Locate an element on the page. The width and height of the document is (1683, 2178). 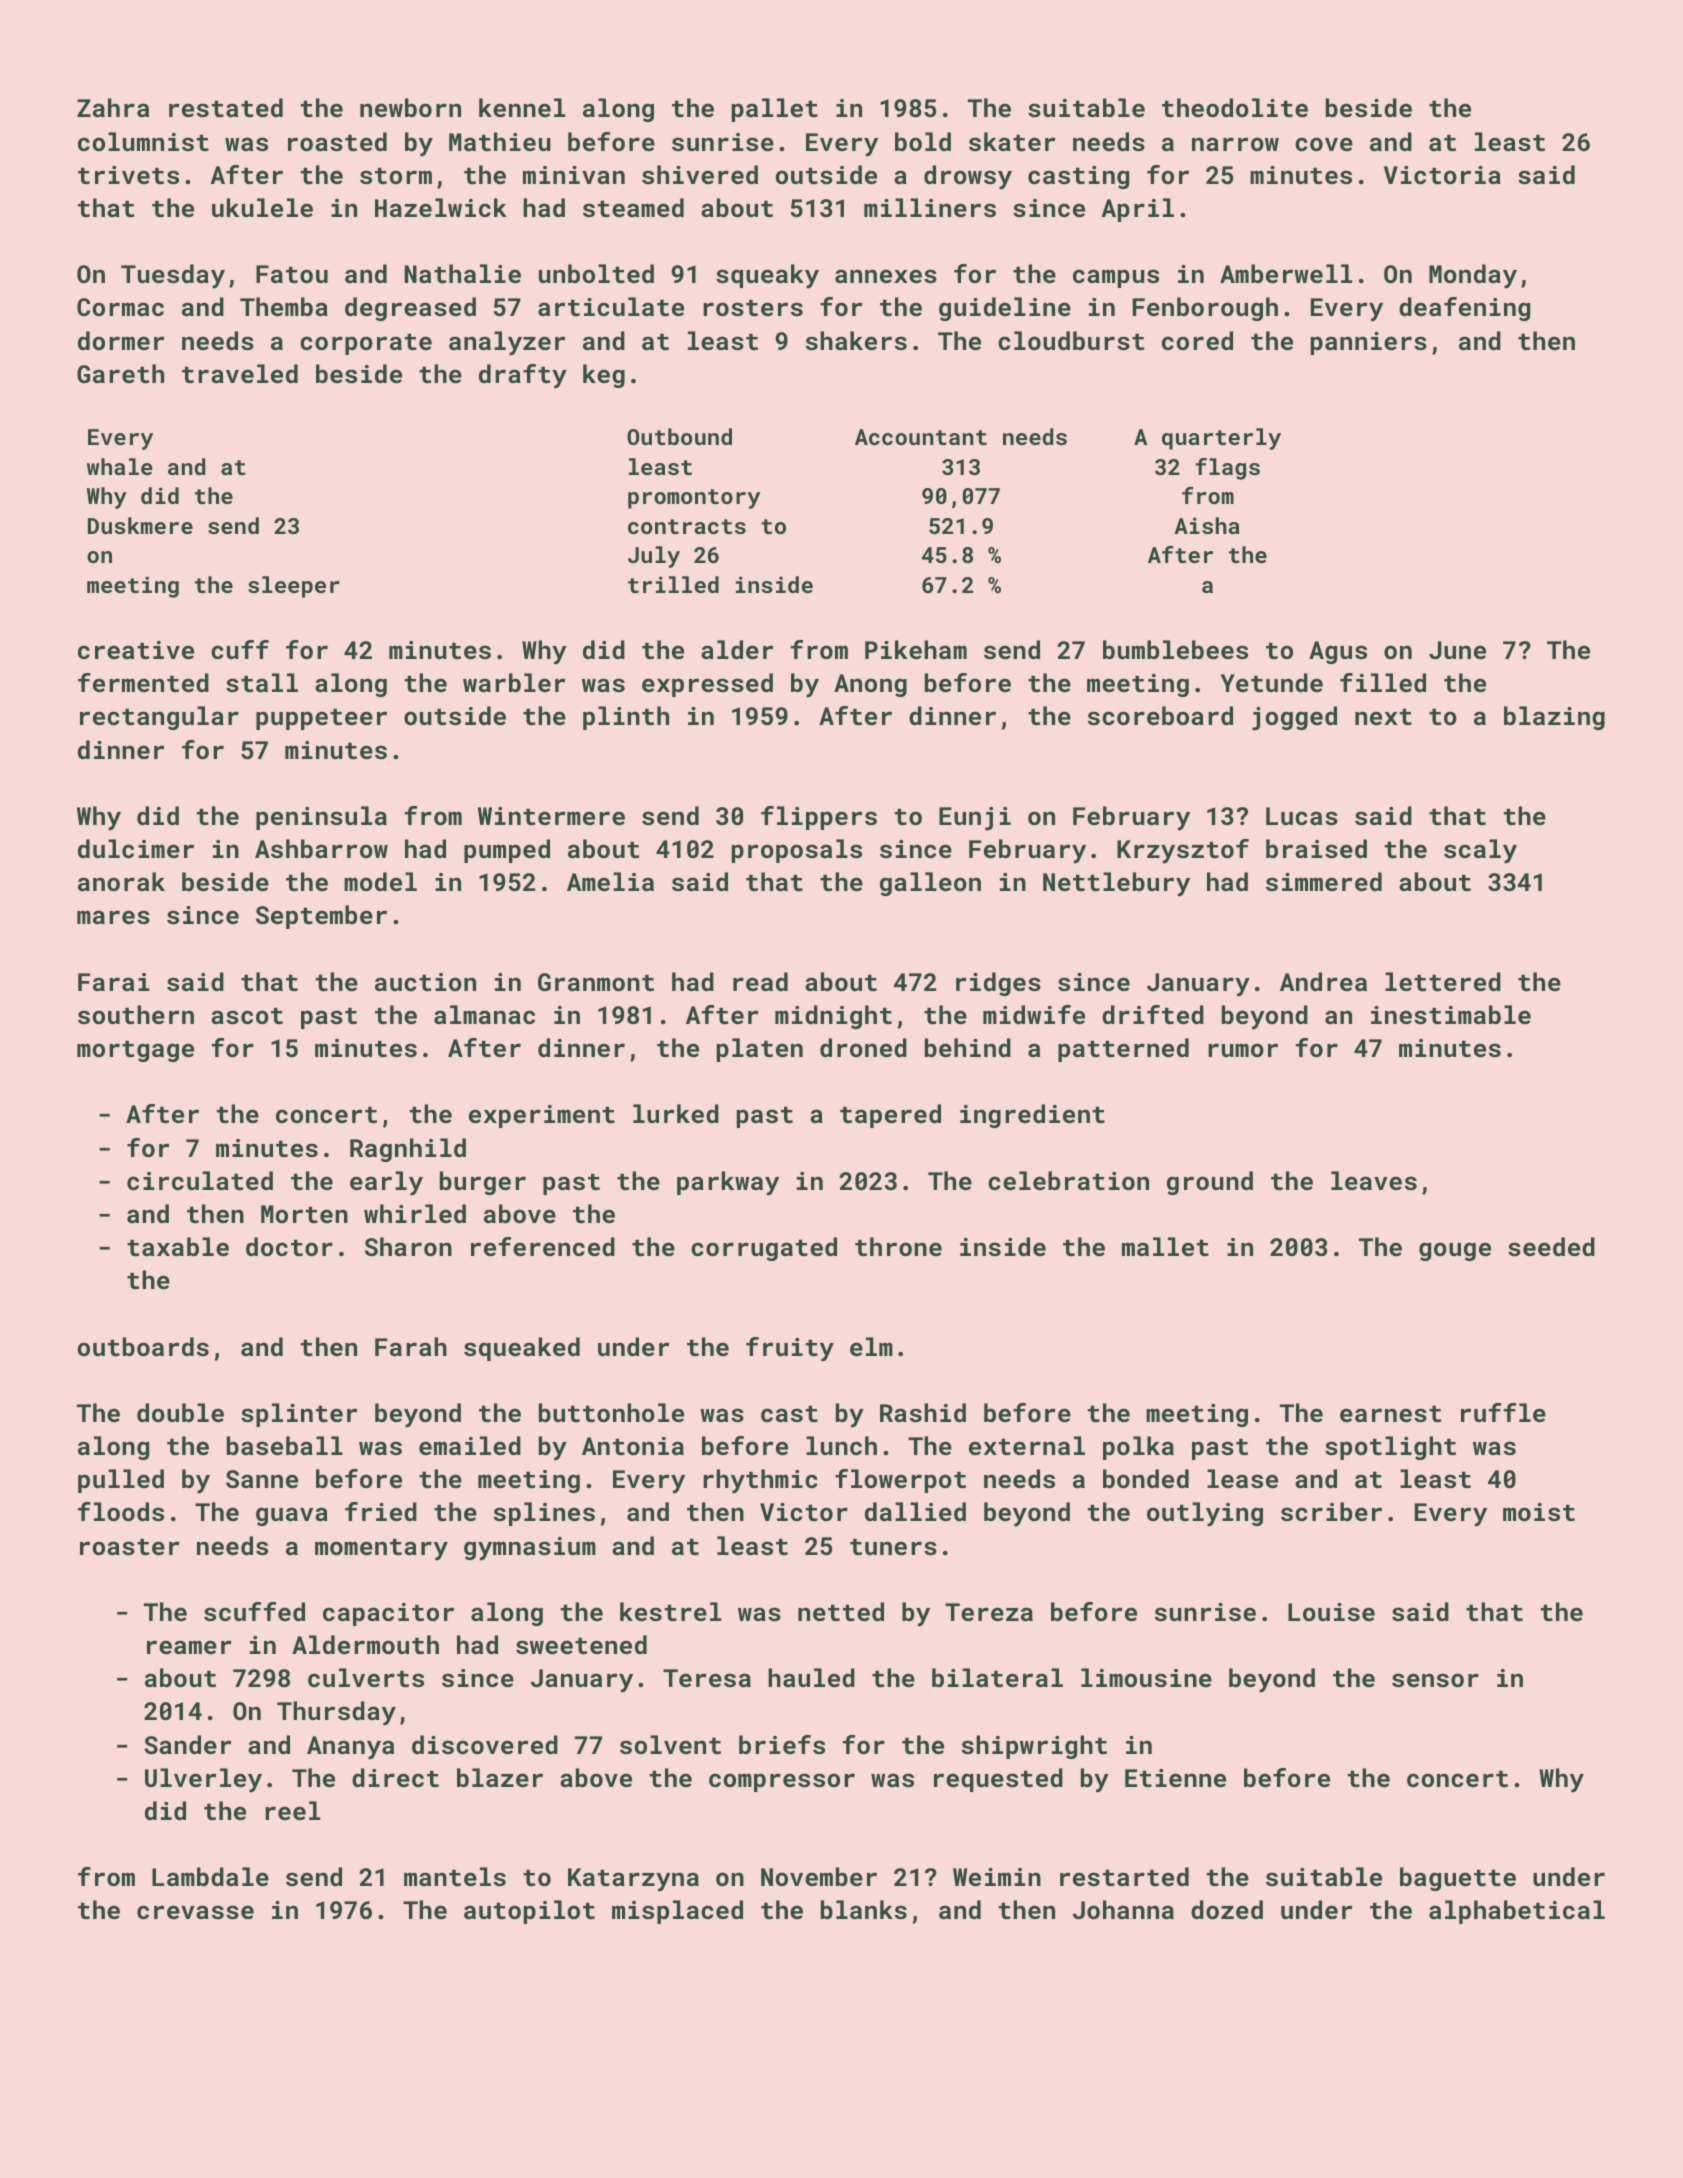
Monday is located at coordinates (1473, 276).
